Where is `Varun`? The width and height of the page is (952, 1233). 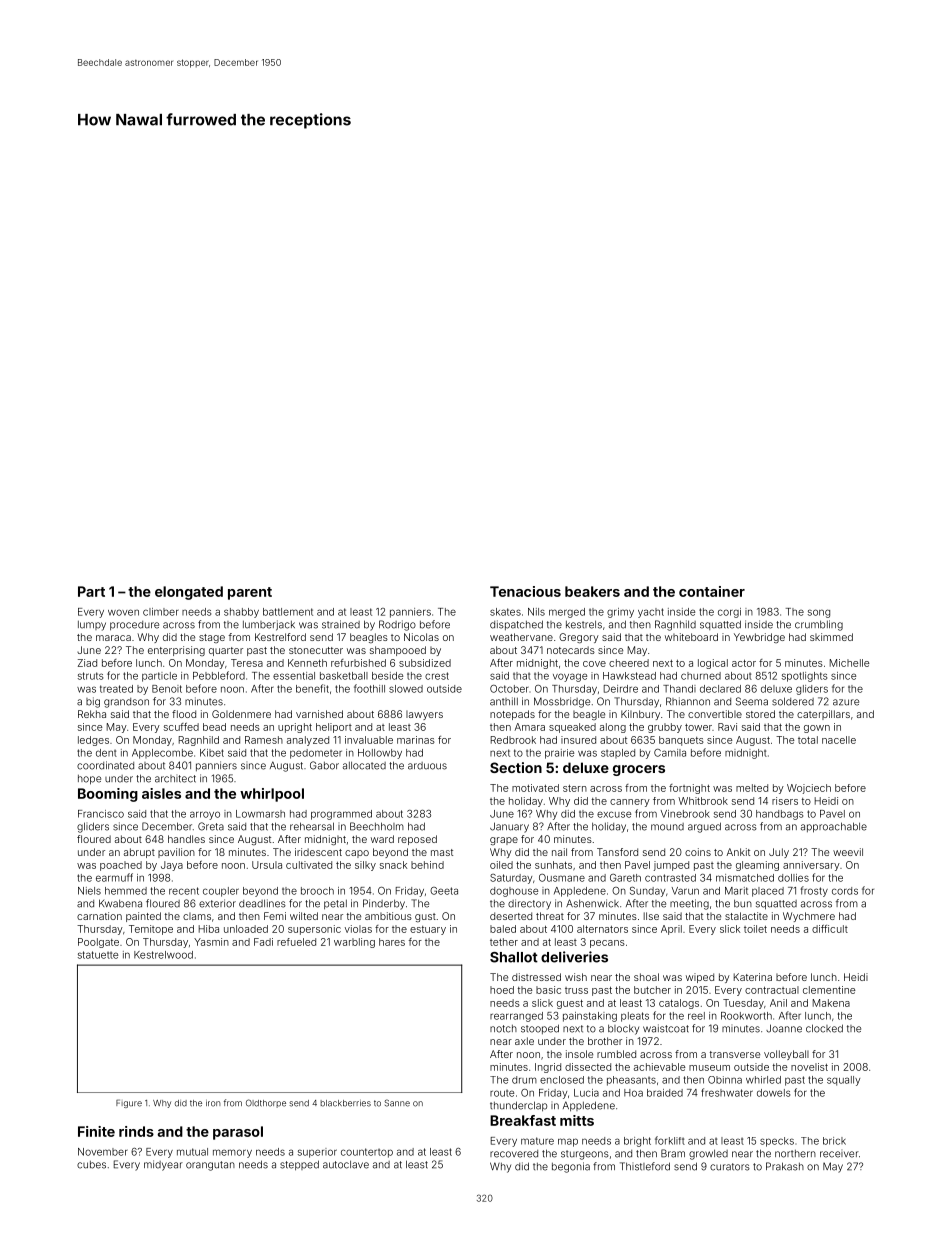
Varun is located at coordinates (685, 891).
